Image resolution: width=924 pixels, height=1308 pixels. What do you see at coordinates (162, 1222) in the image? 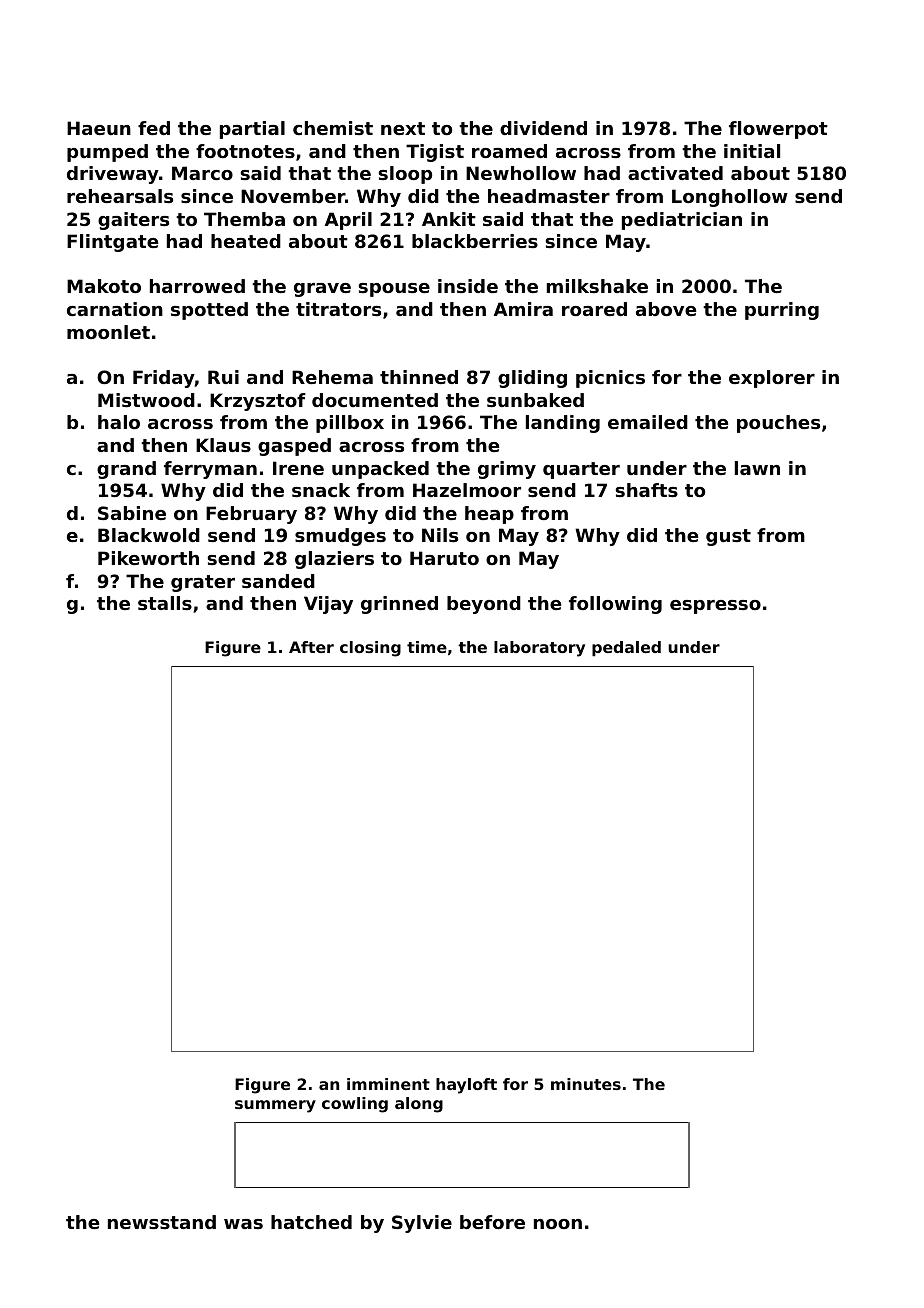
I see `newsstand` at bounding box center [162, 1222].
